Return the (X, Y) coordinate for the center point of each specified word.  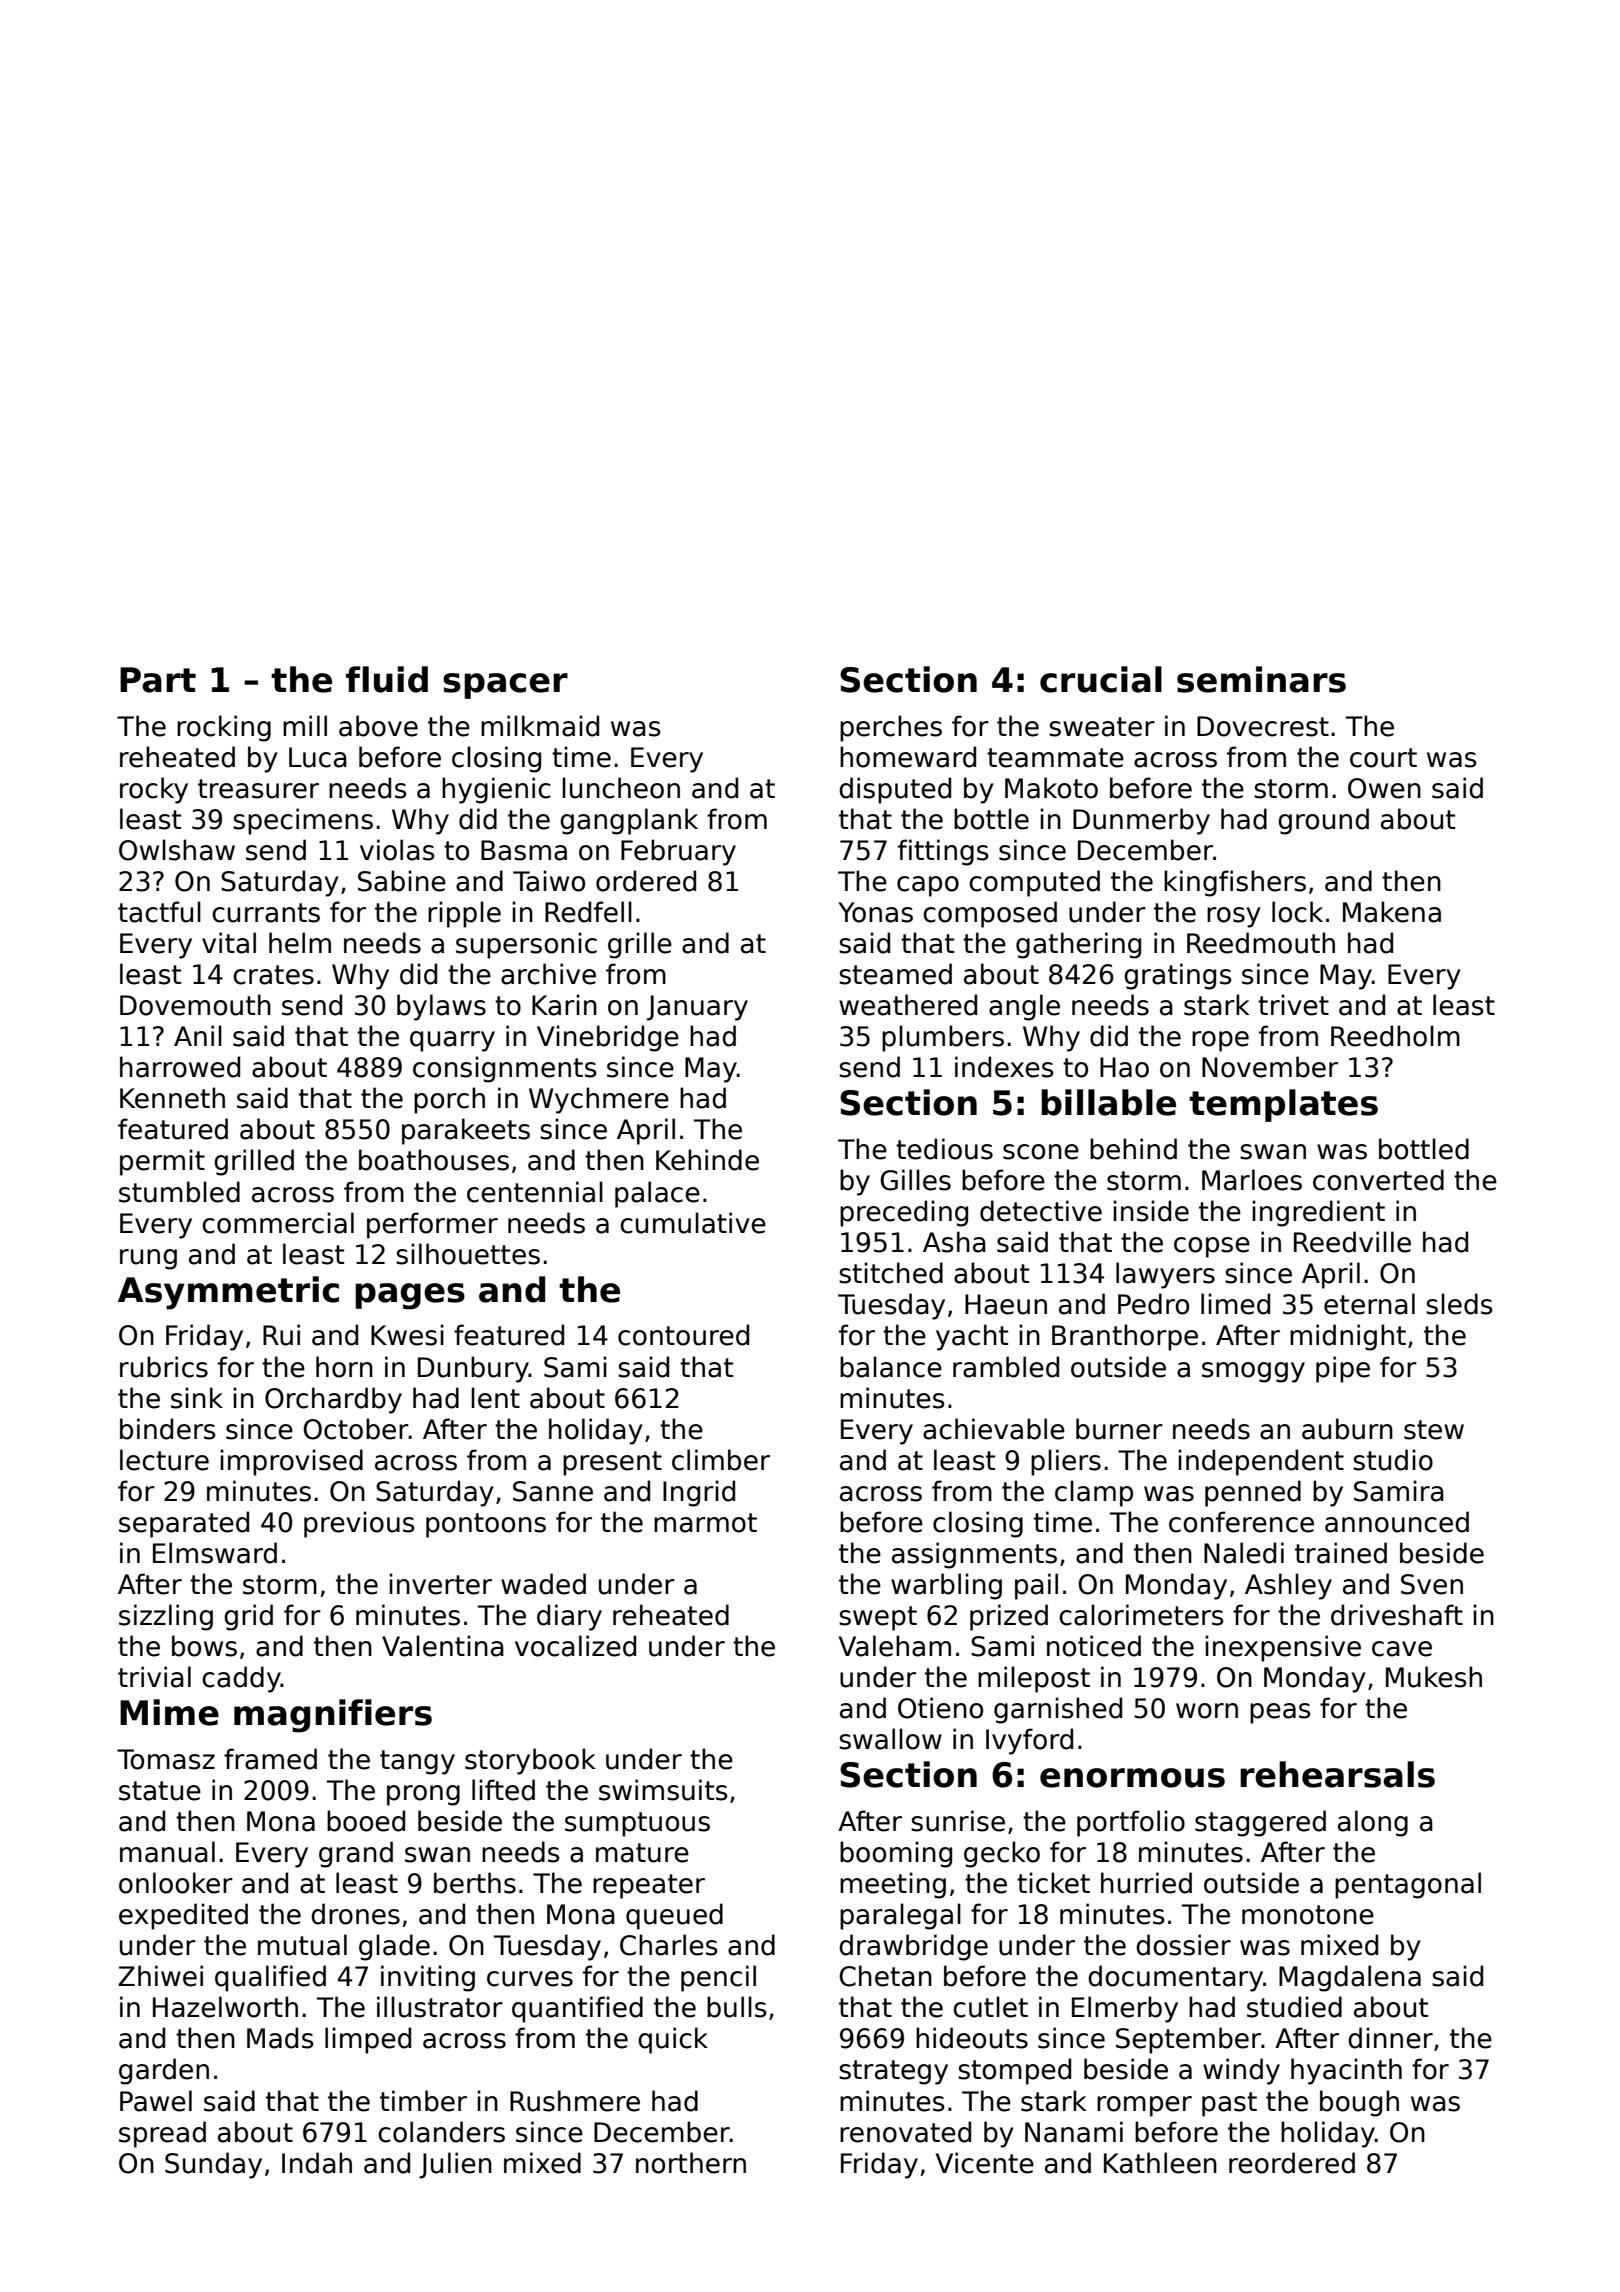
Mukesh (1434, 1677)
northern (691, 2163)
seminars (1261, 679)
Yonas (875, 912)
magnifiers (333, 1716)
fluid (387, 679)
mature (642, 1853)
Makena (1392, 912)
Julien (455, 2165)
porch (449, 1100)
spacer (505, 686)
